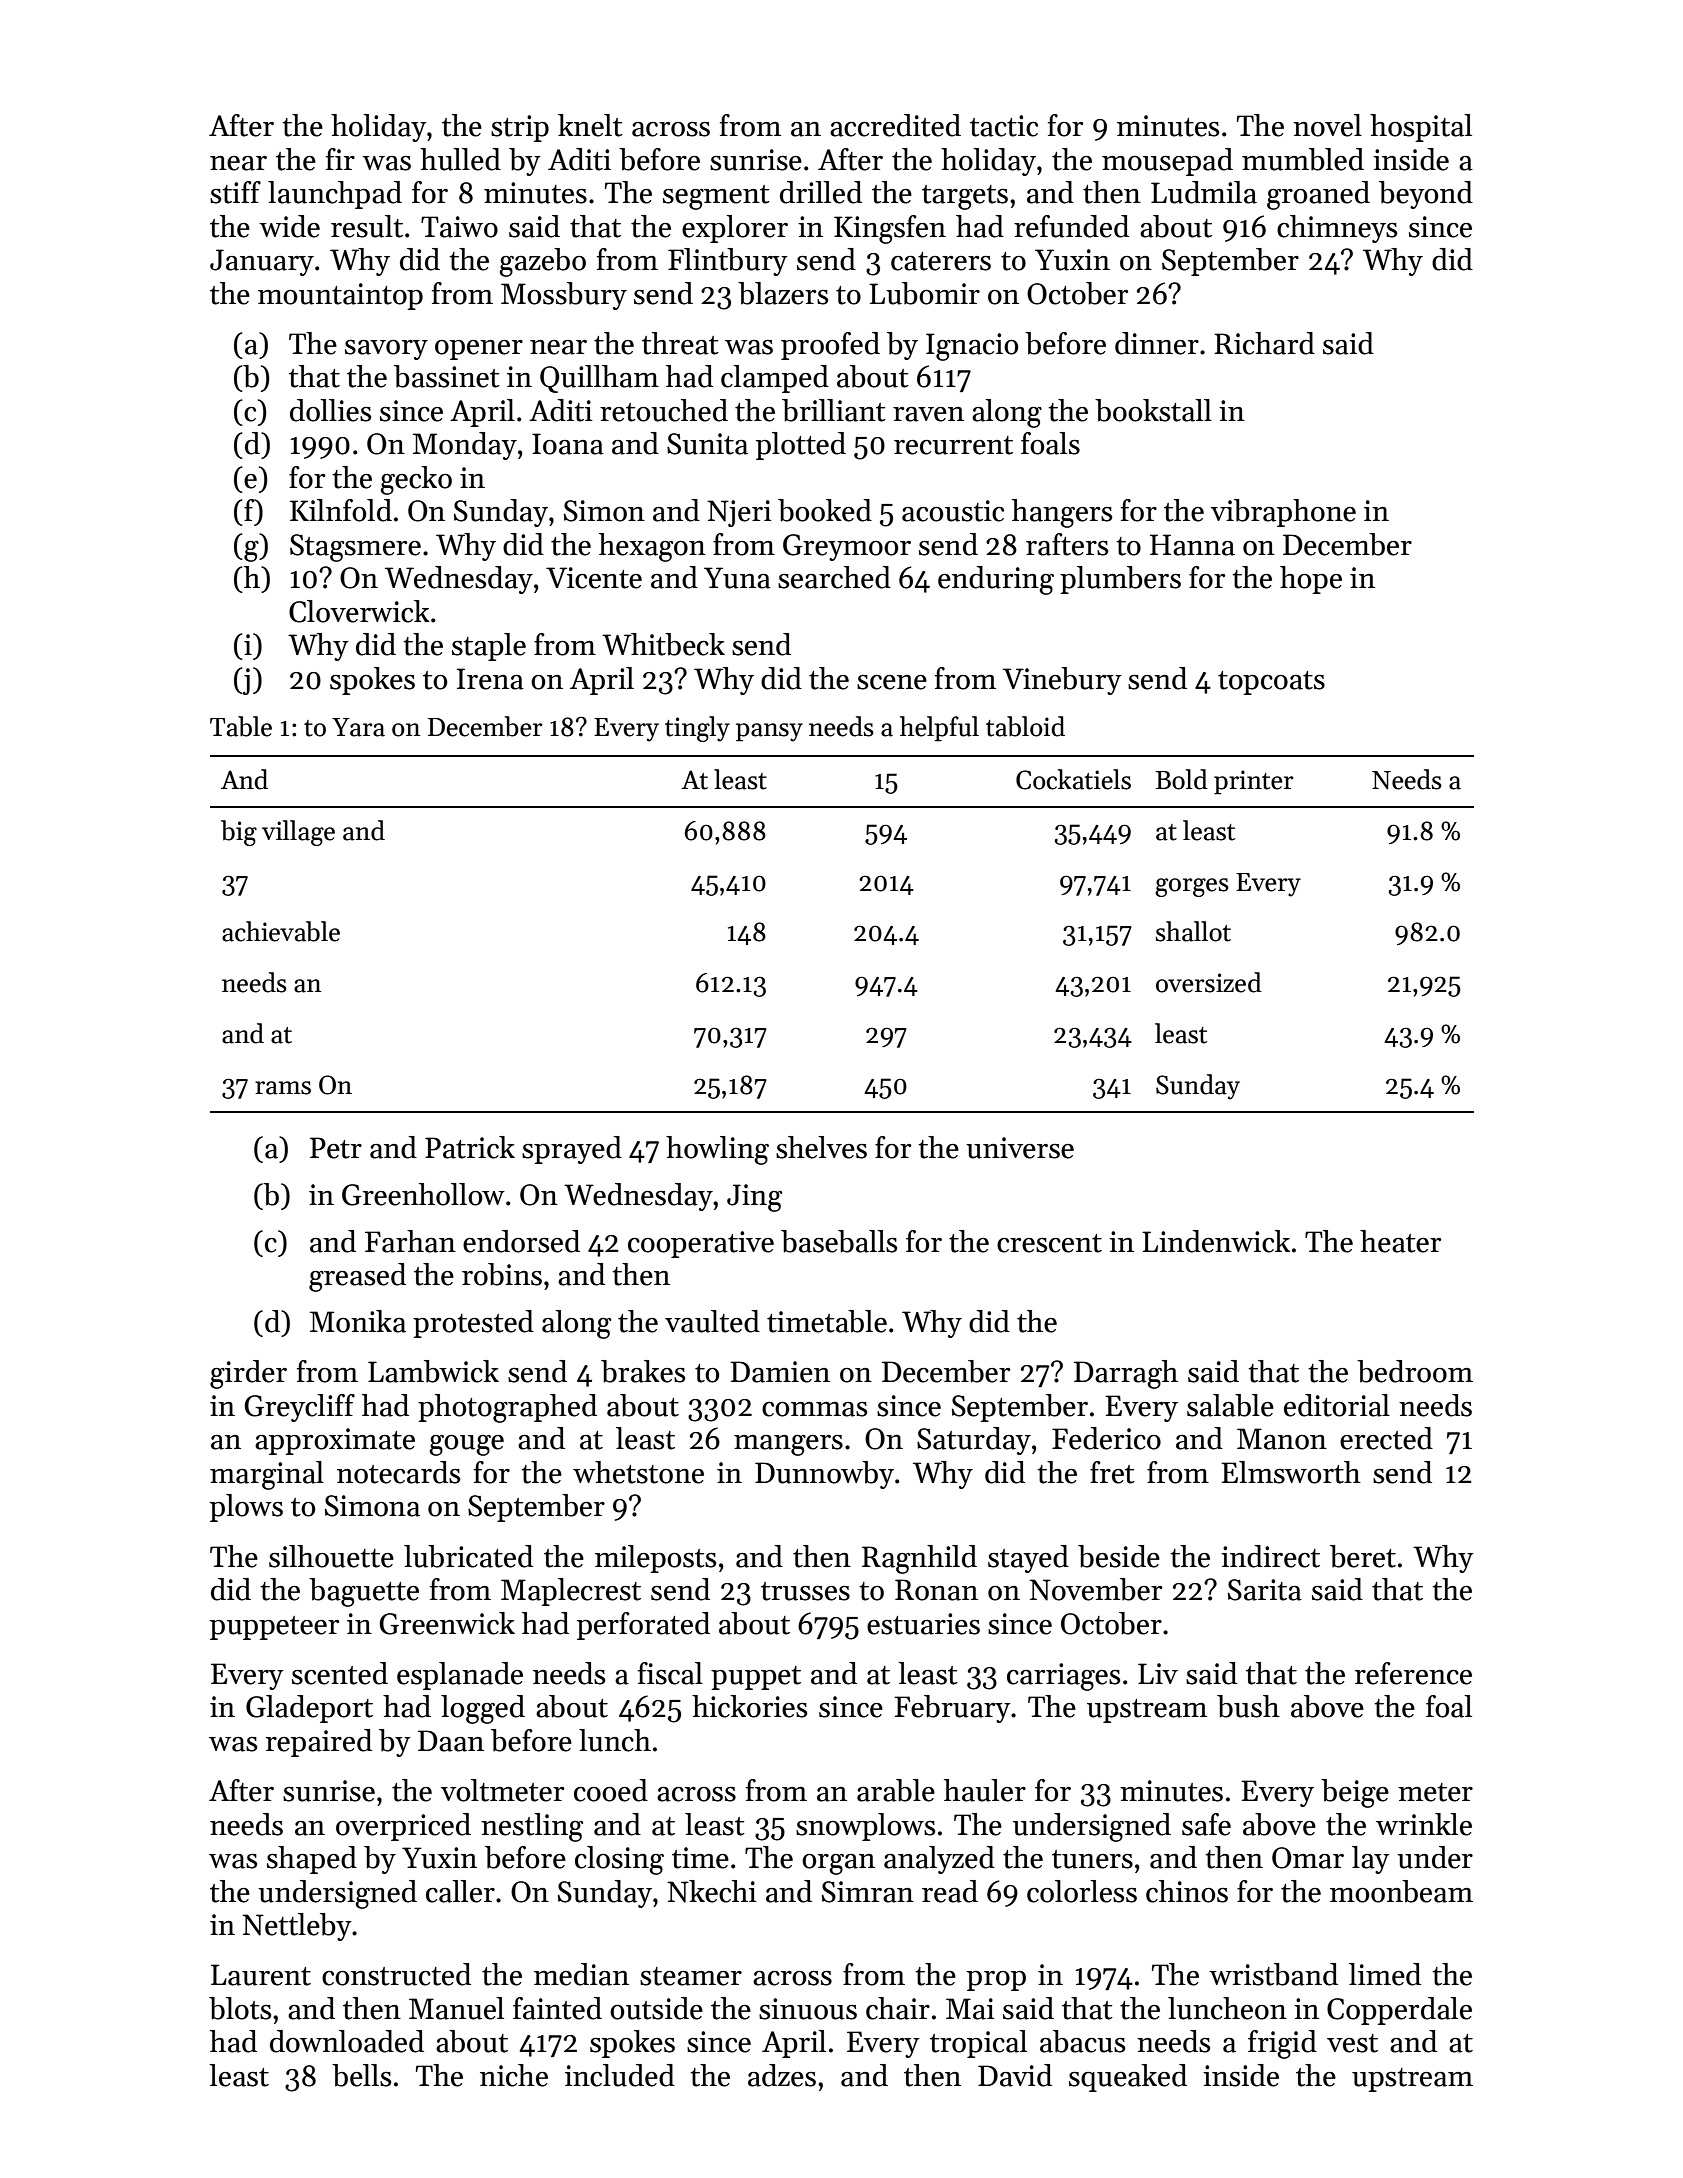  Describe the element at coordinates (340, 159) in the image. I see `fir` at that location.
